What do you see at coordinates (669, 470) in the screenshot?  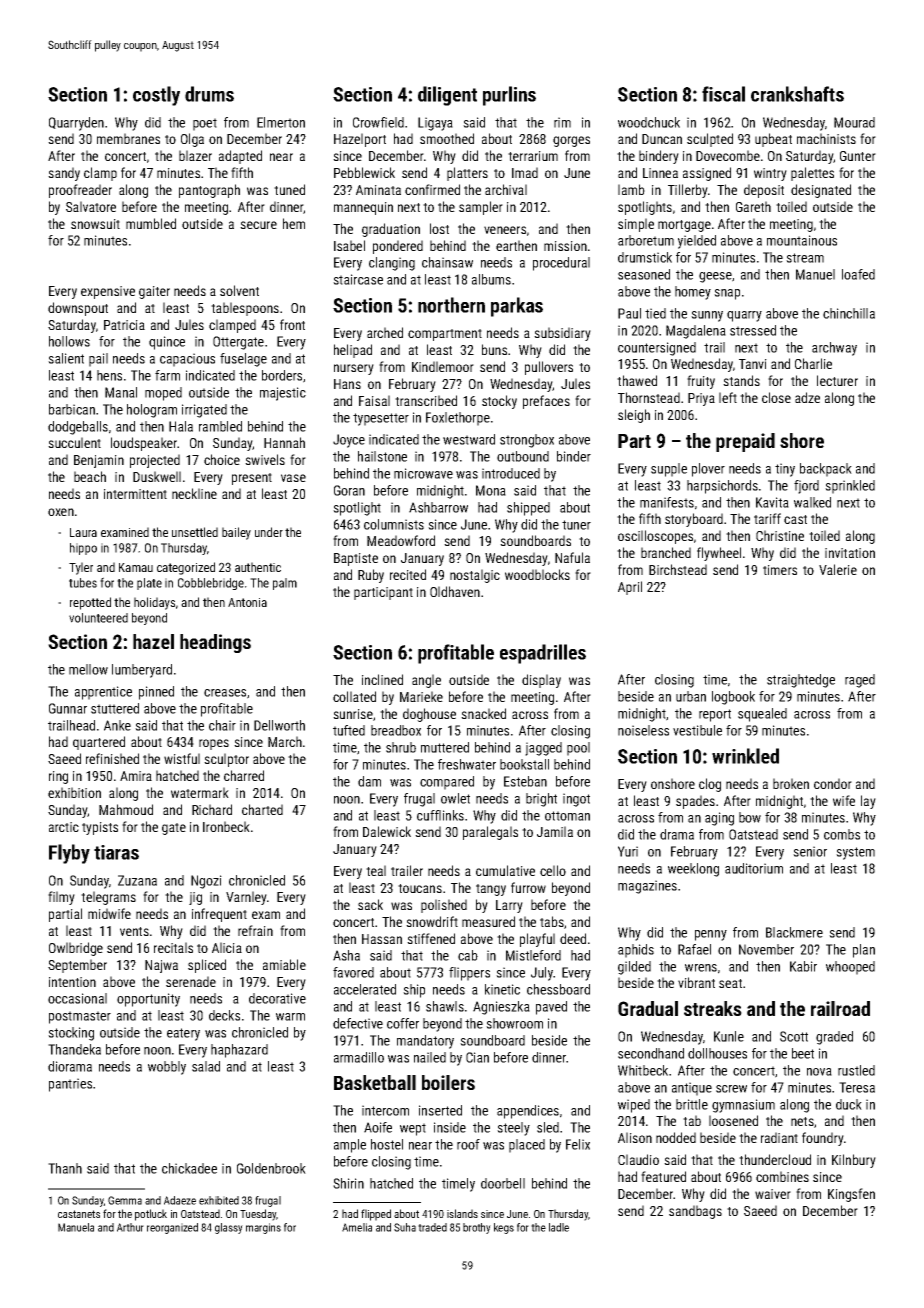 I see `supple` at bounding box center [669, 470].
